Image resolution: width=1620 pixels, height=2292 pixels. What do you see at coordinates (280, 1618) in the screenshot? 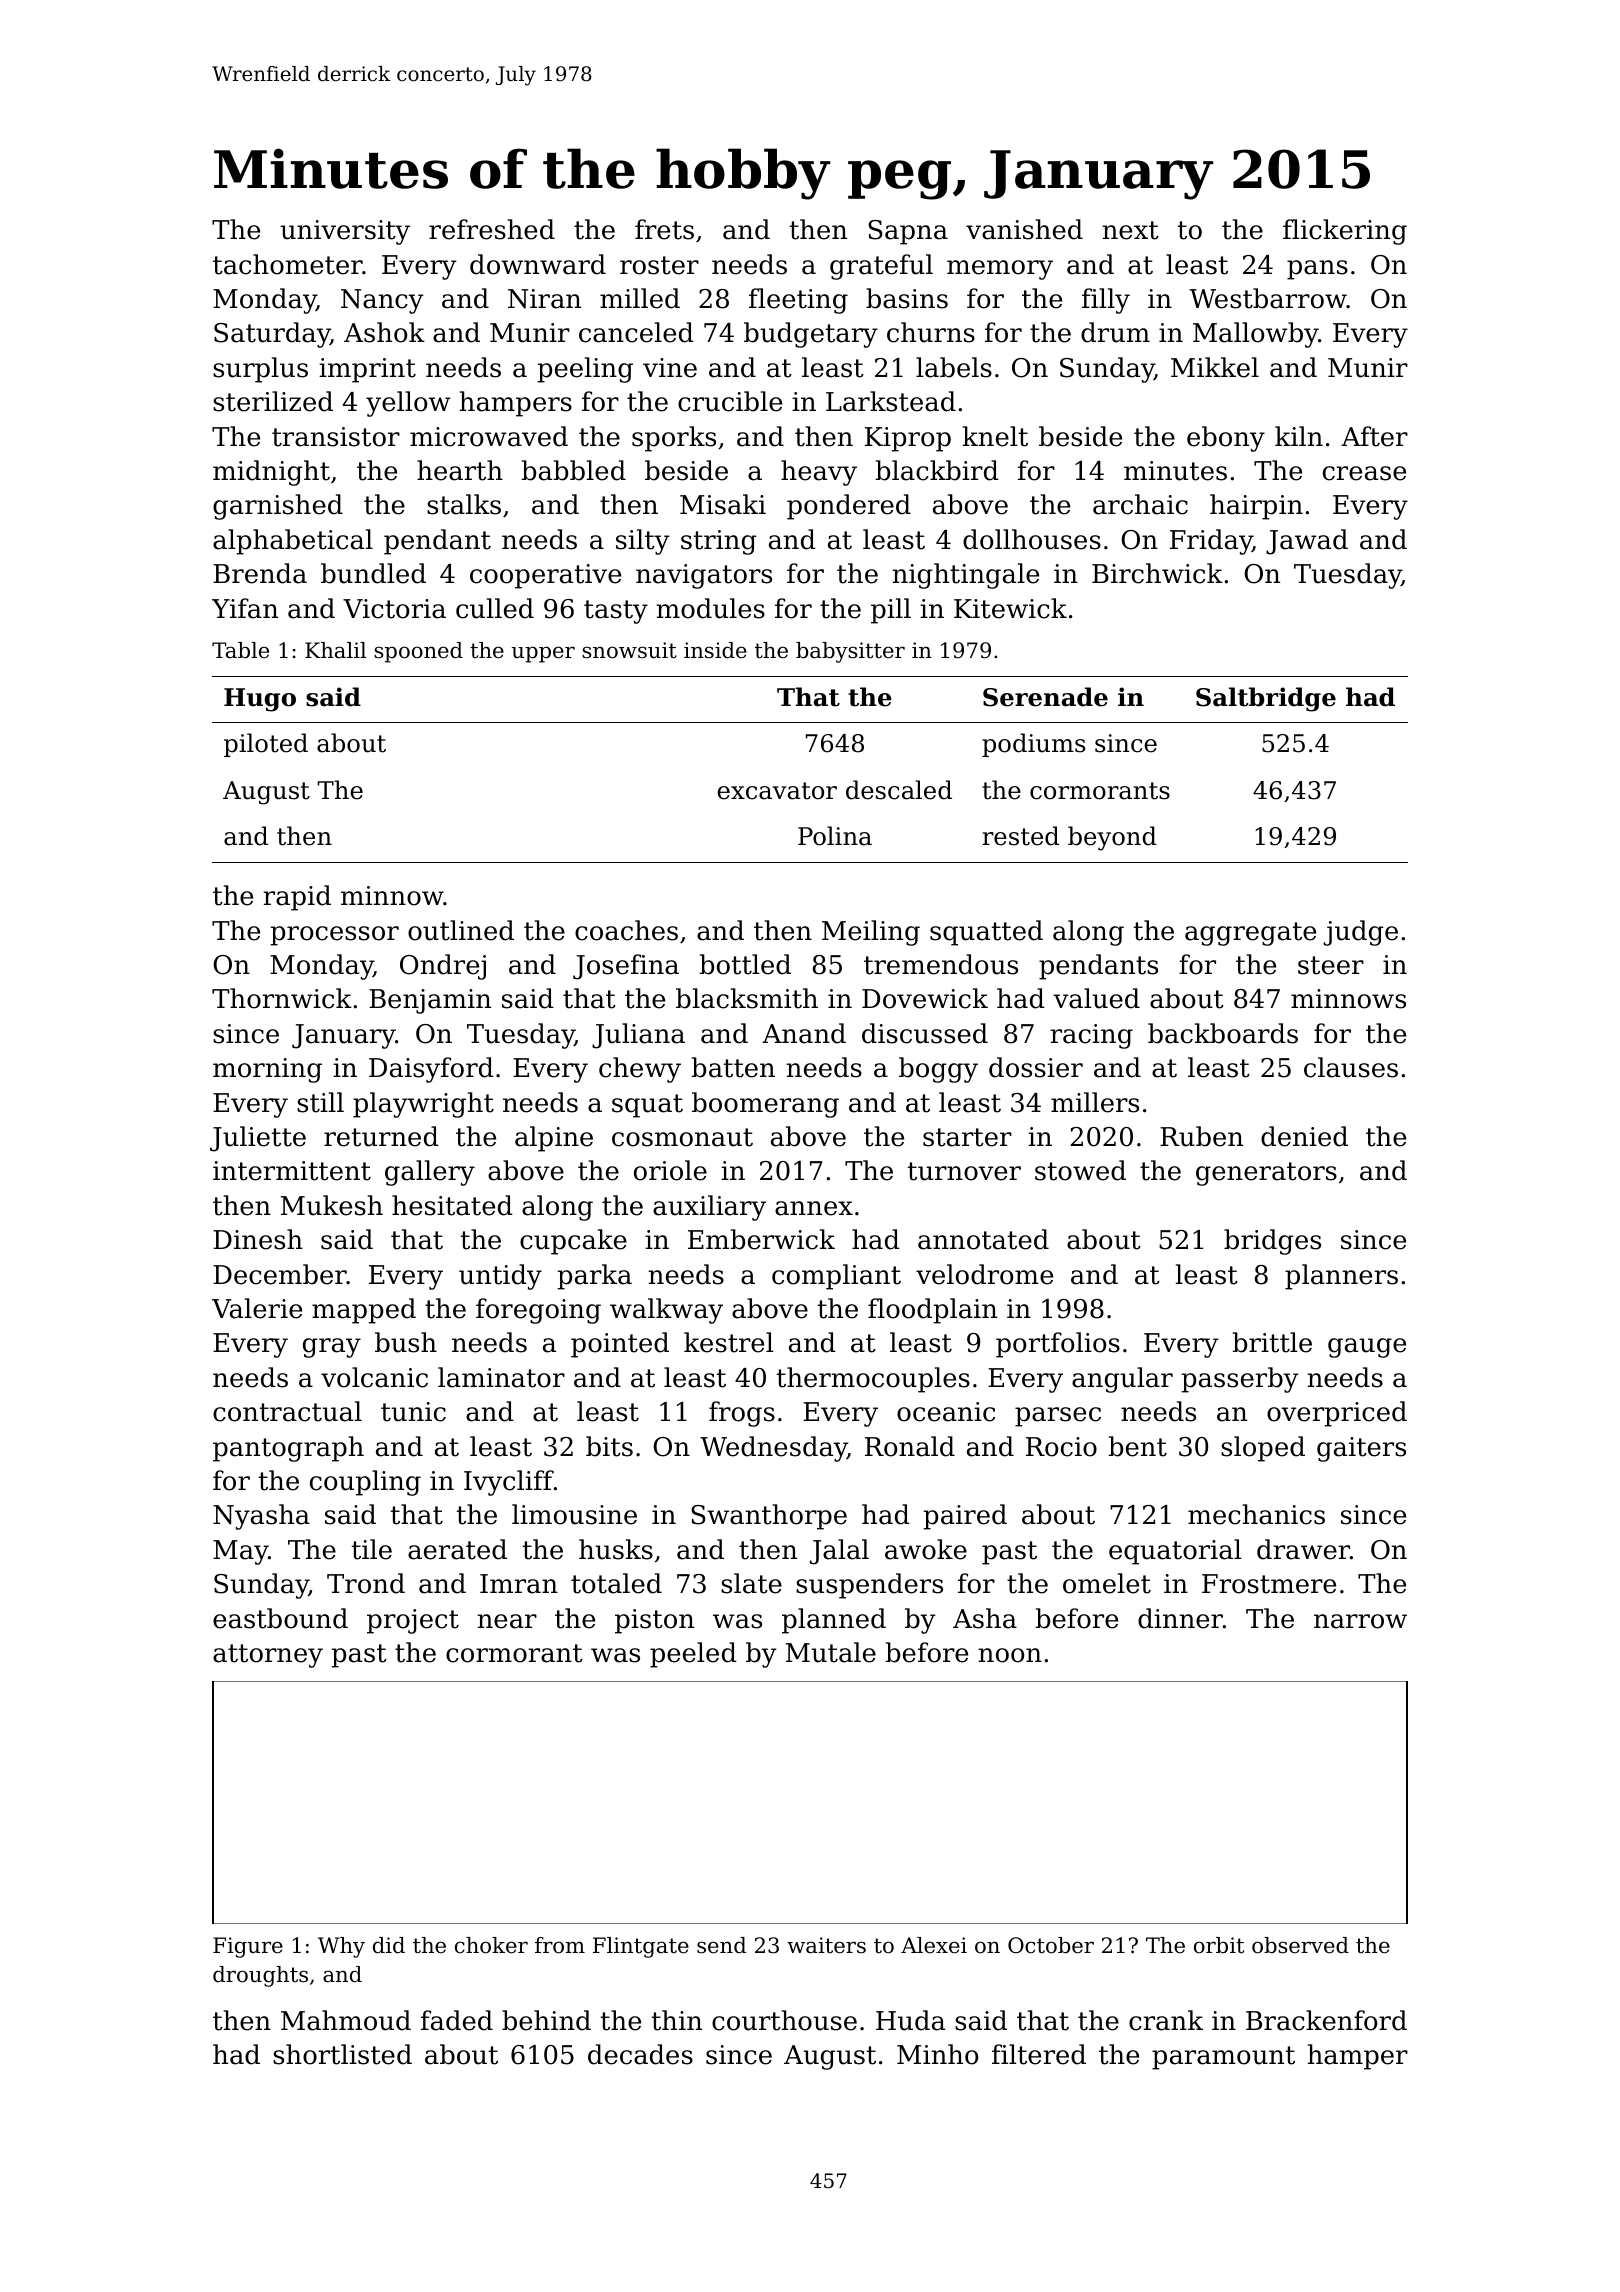
I see `eastbound` at bounding box center [280, 1618].
